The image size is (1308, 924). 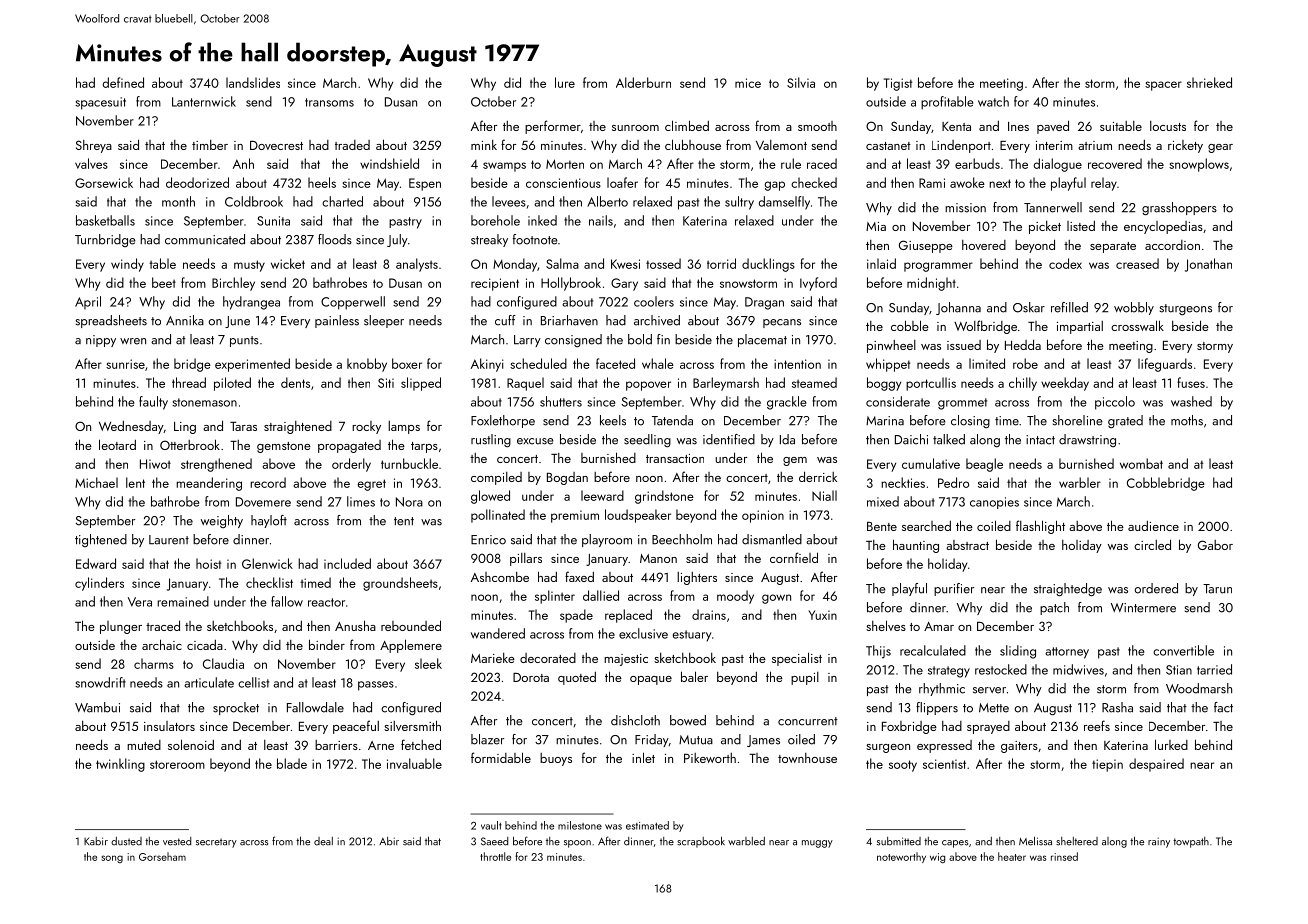 I want to click on cumulative, so click(x=931, y=463).
